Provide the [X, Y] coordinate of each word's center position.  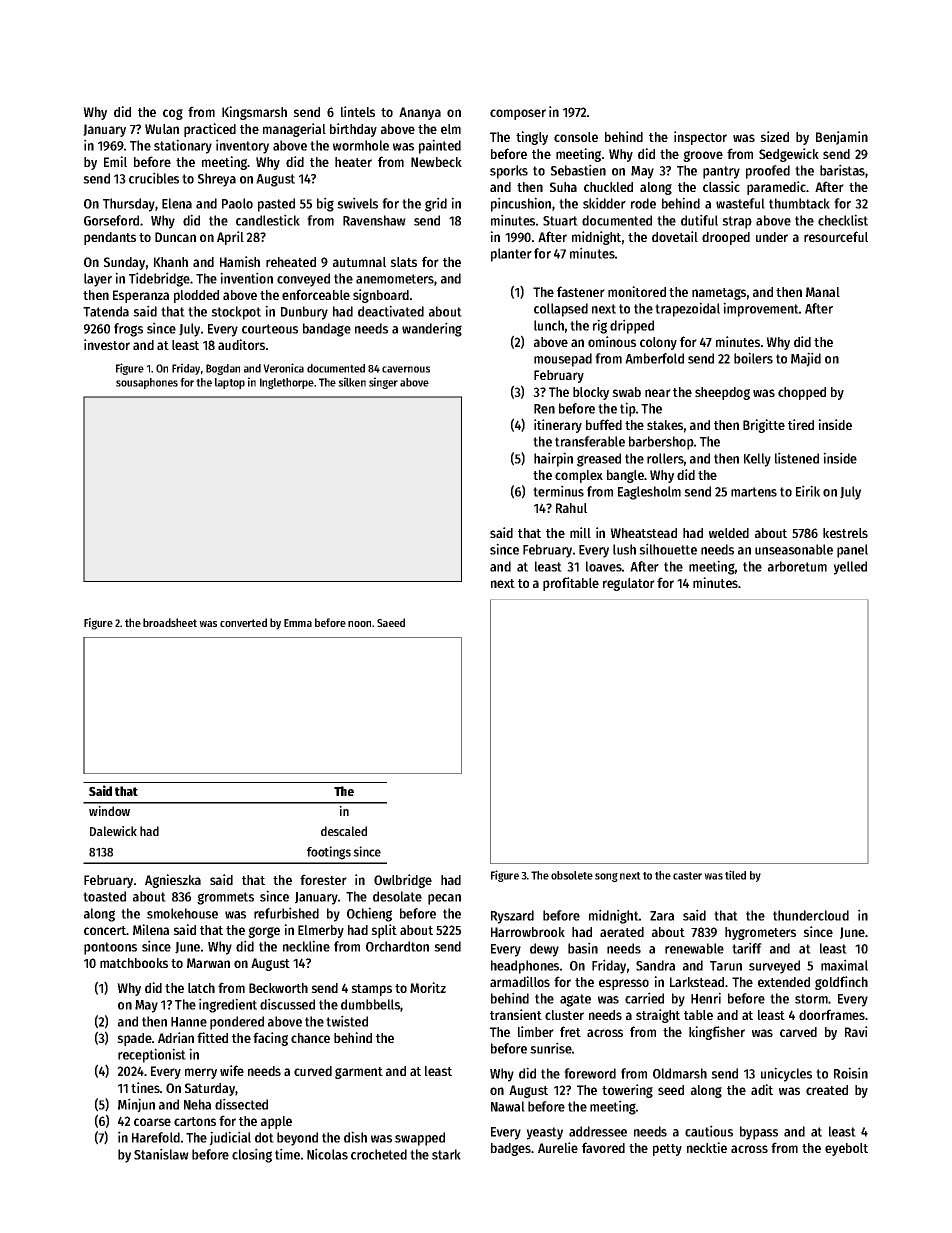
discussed [287, 1004]
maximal [844, 965]
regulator [629, 584]
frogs [128, 330]
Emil [115, 161]
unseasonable [794, 549]
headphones [525, 967]
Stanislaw [161, 1154]
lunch [549, 325]
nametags [719, 294]
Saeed [391, 622]
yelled [850, 568]
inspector [700, 138]
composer [518, 114]
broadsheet [170, 622]
